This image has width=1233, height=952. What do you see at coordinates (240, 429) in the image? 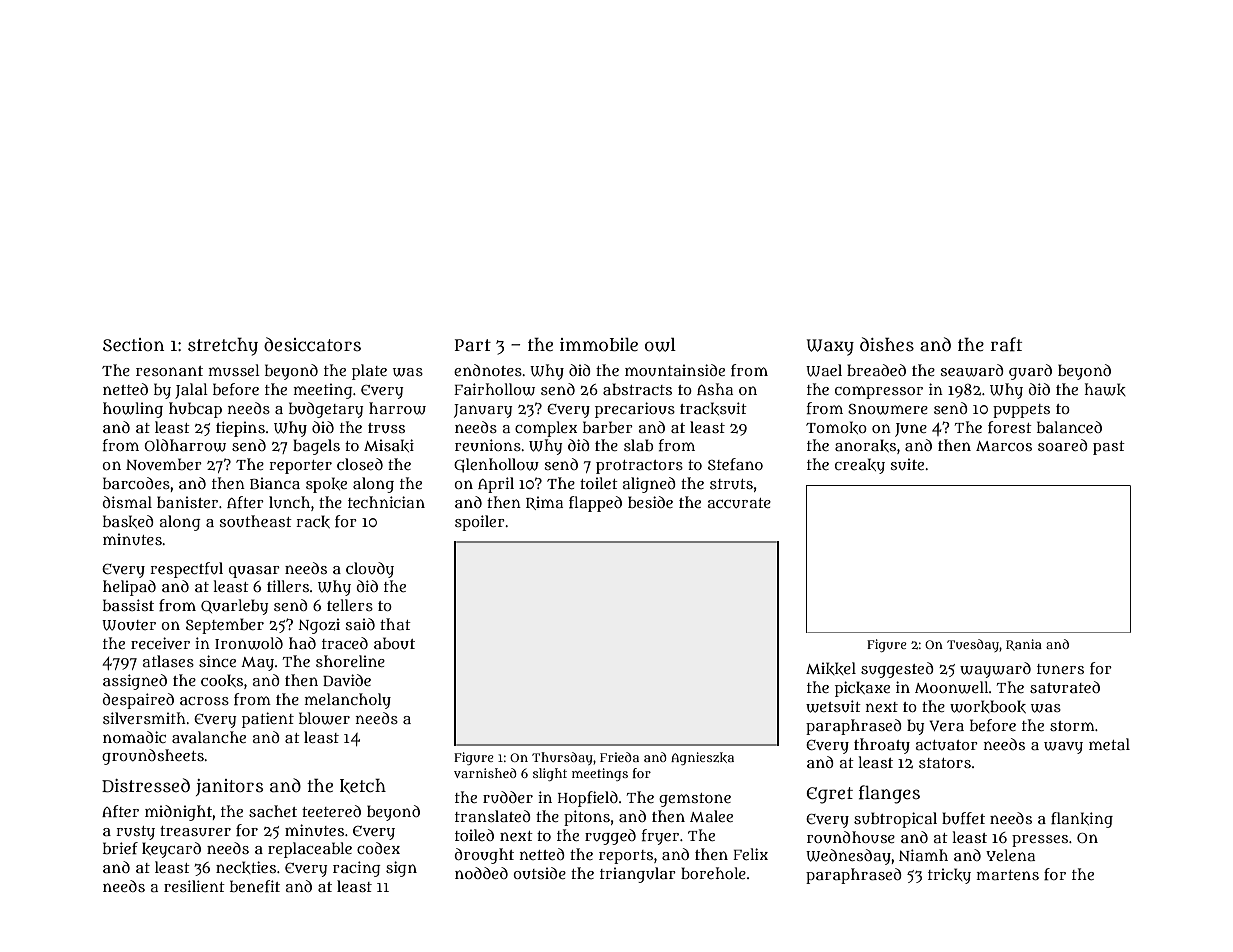
I see `tiepins` at bounding box center [240, 429].
